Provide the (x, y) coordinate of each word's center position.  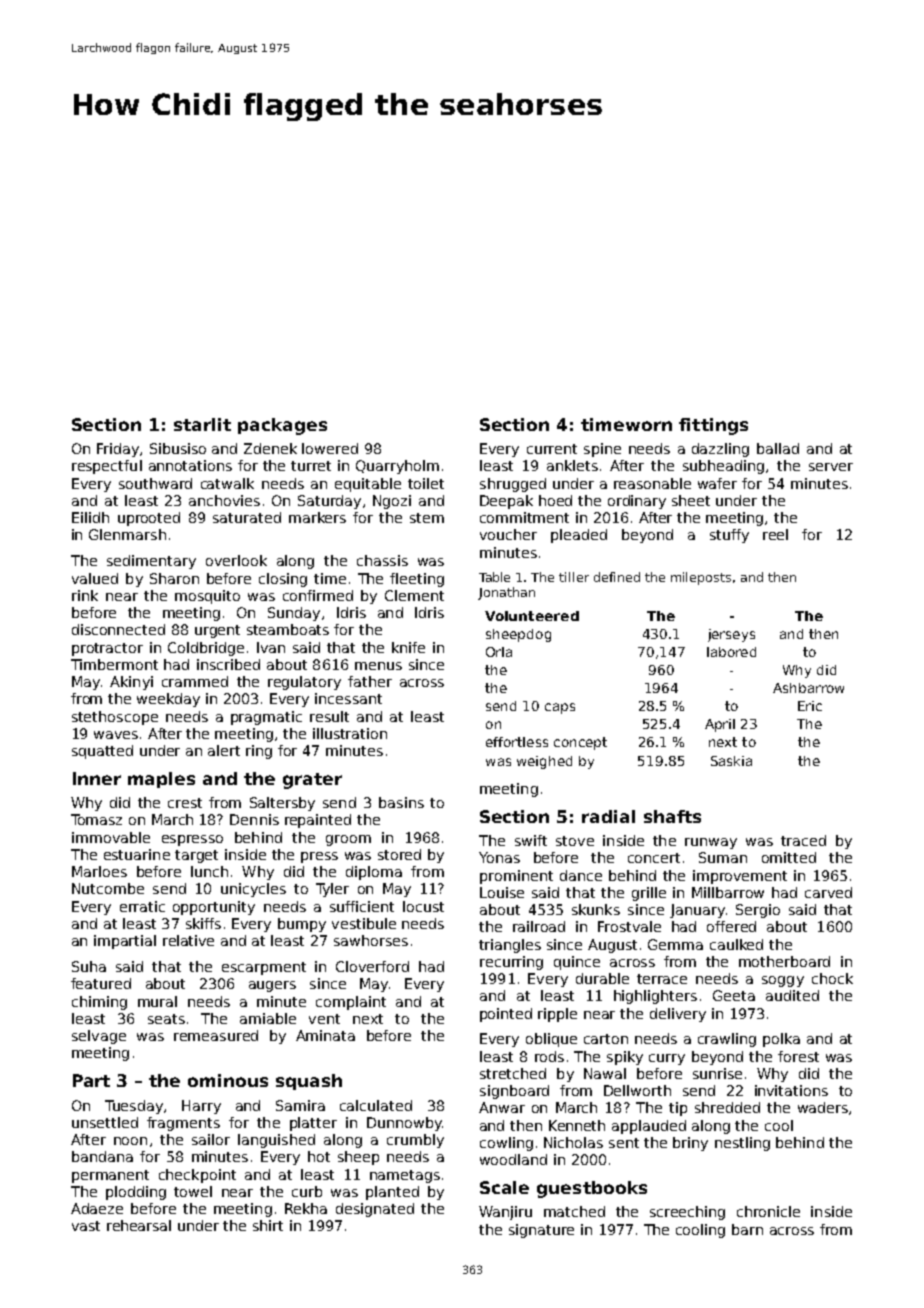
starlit (202, 424)
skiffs (203, 923)
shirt (268, 1225)
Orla (499, 652)
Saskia (731, 761)
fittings (713, 426)
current (552, 449)
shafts (672, 816)
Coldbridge (206, 649)
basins (401, 802)
